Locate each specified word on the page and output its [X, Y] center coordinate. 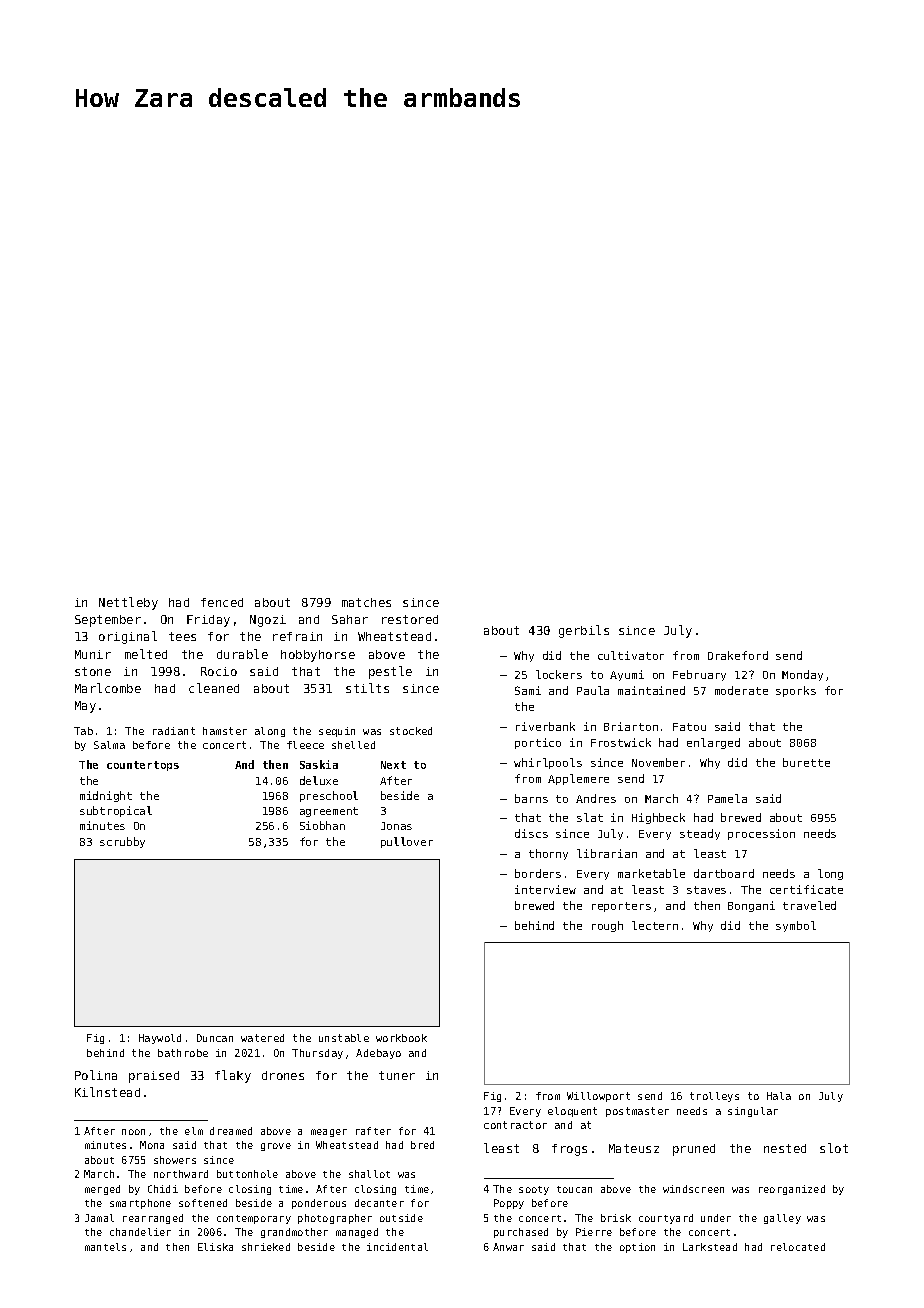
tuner [397, 1075]
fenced [222, 602]
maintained [651, 690]
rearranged [153, 1219]
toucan [574, 1189]
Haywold [160, 1039]
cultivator [631, 655]
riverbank [545, 726]
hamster [225, 731]
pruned [694, 1150]
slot [834, 1148]
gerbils [584, 631]
